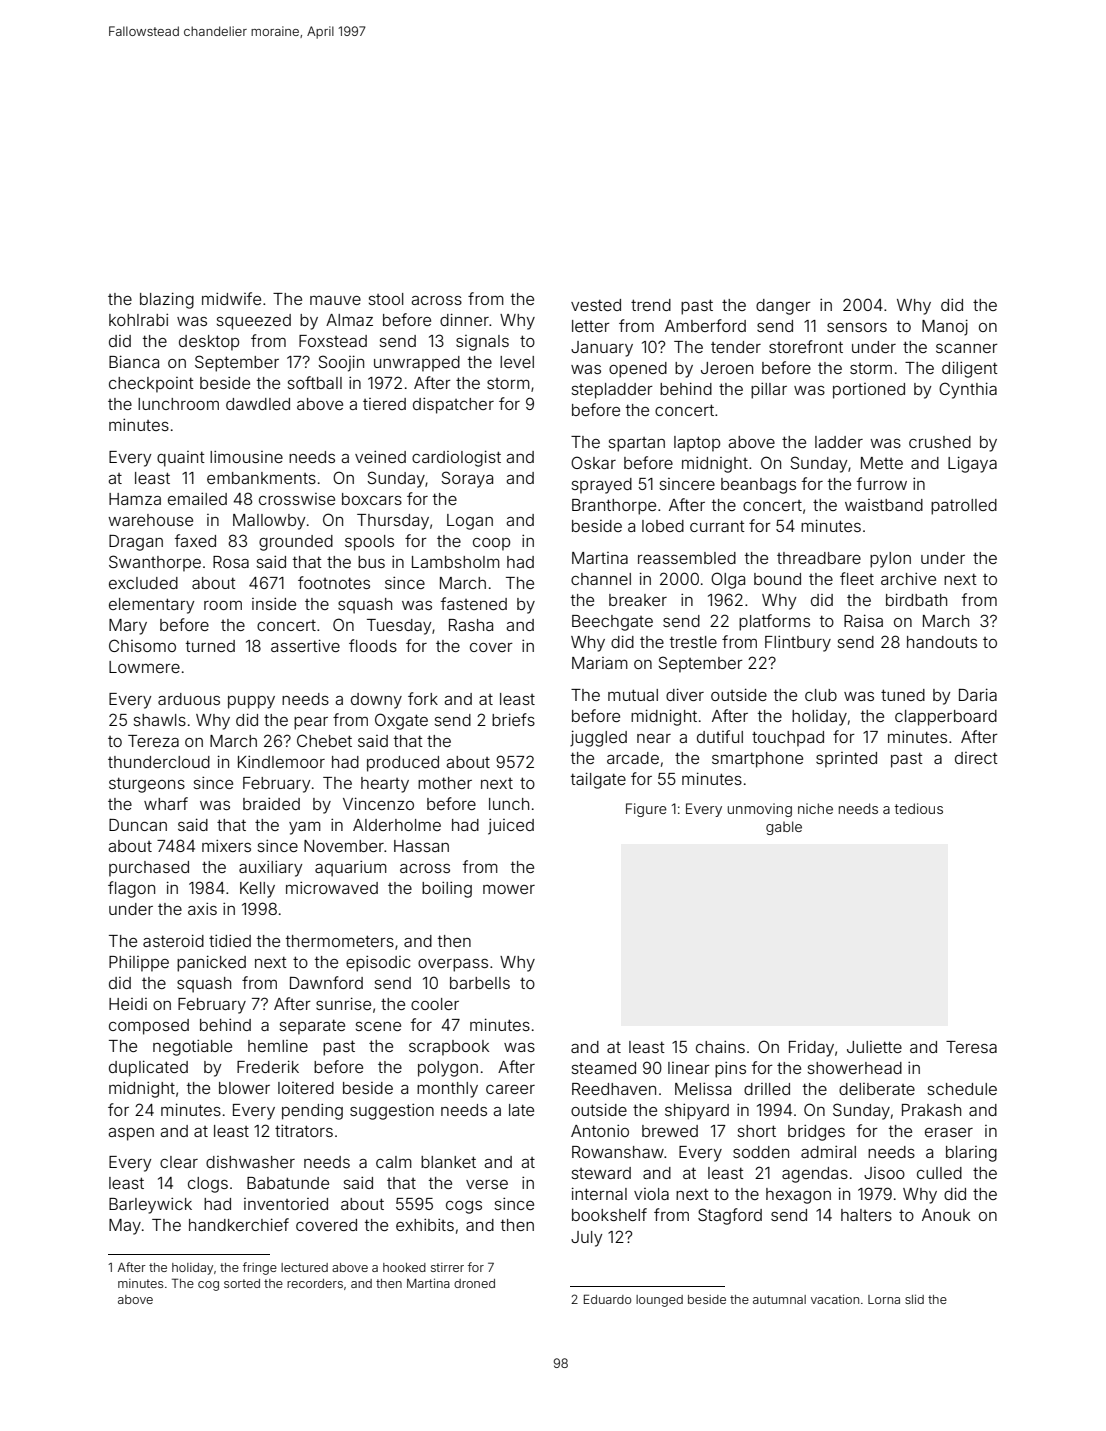 The width and height of the screenshot is (1106, 1431). I want to click on dispatcher, so click(453, 405).
